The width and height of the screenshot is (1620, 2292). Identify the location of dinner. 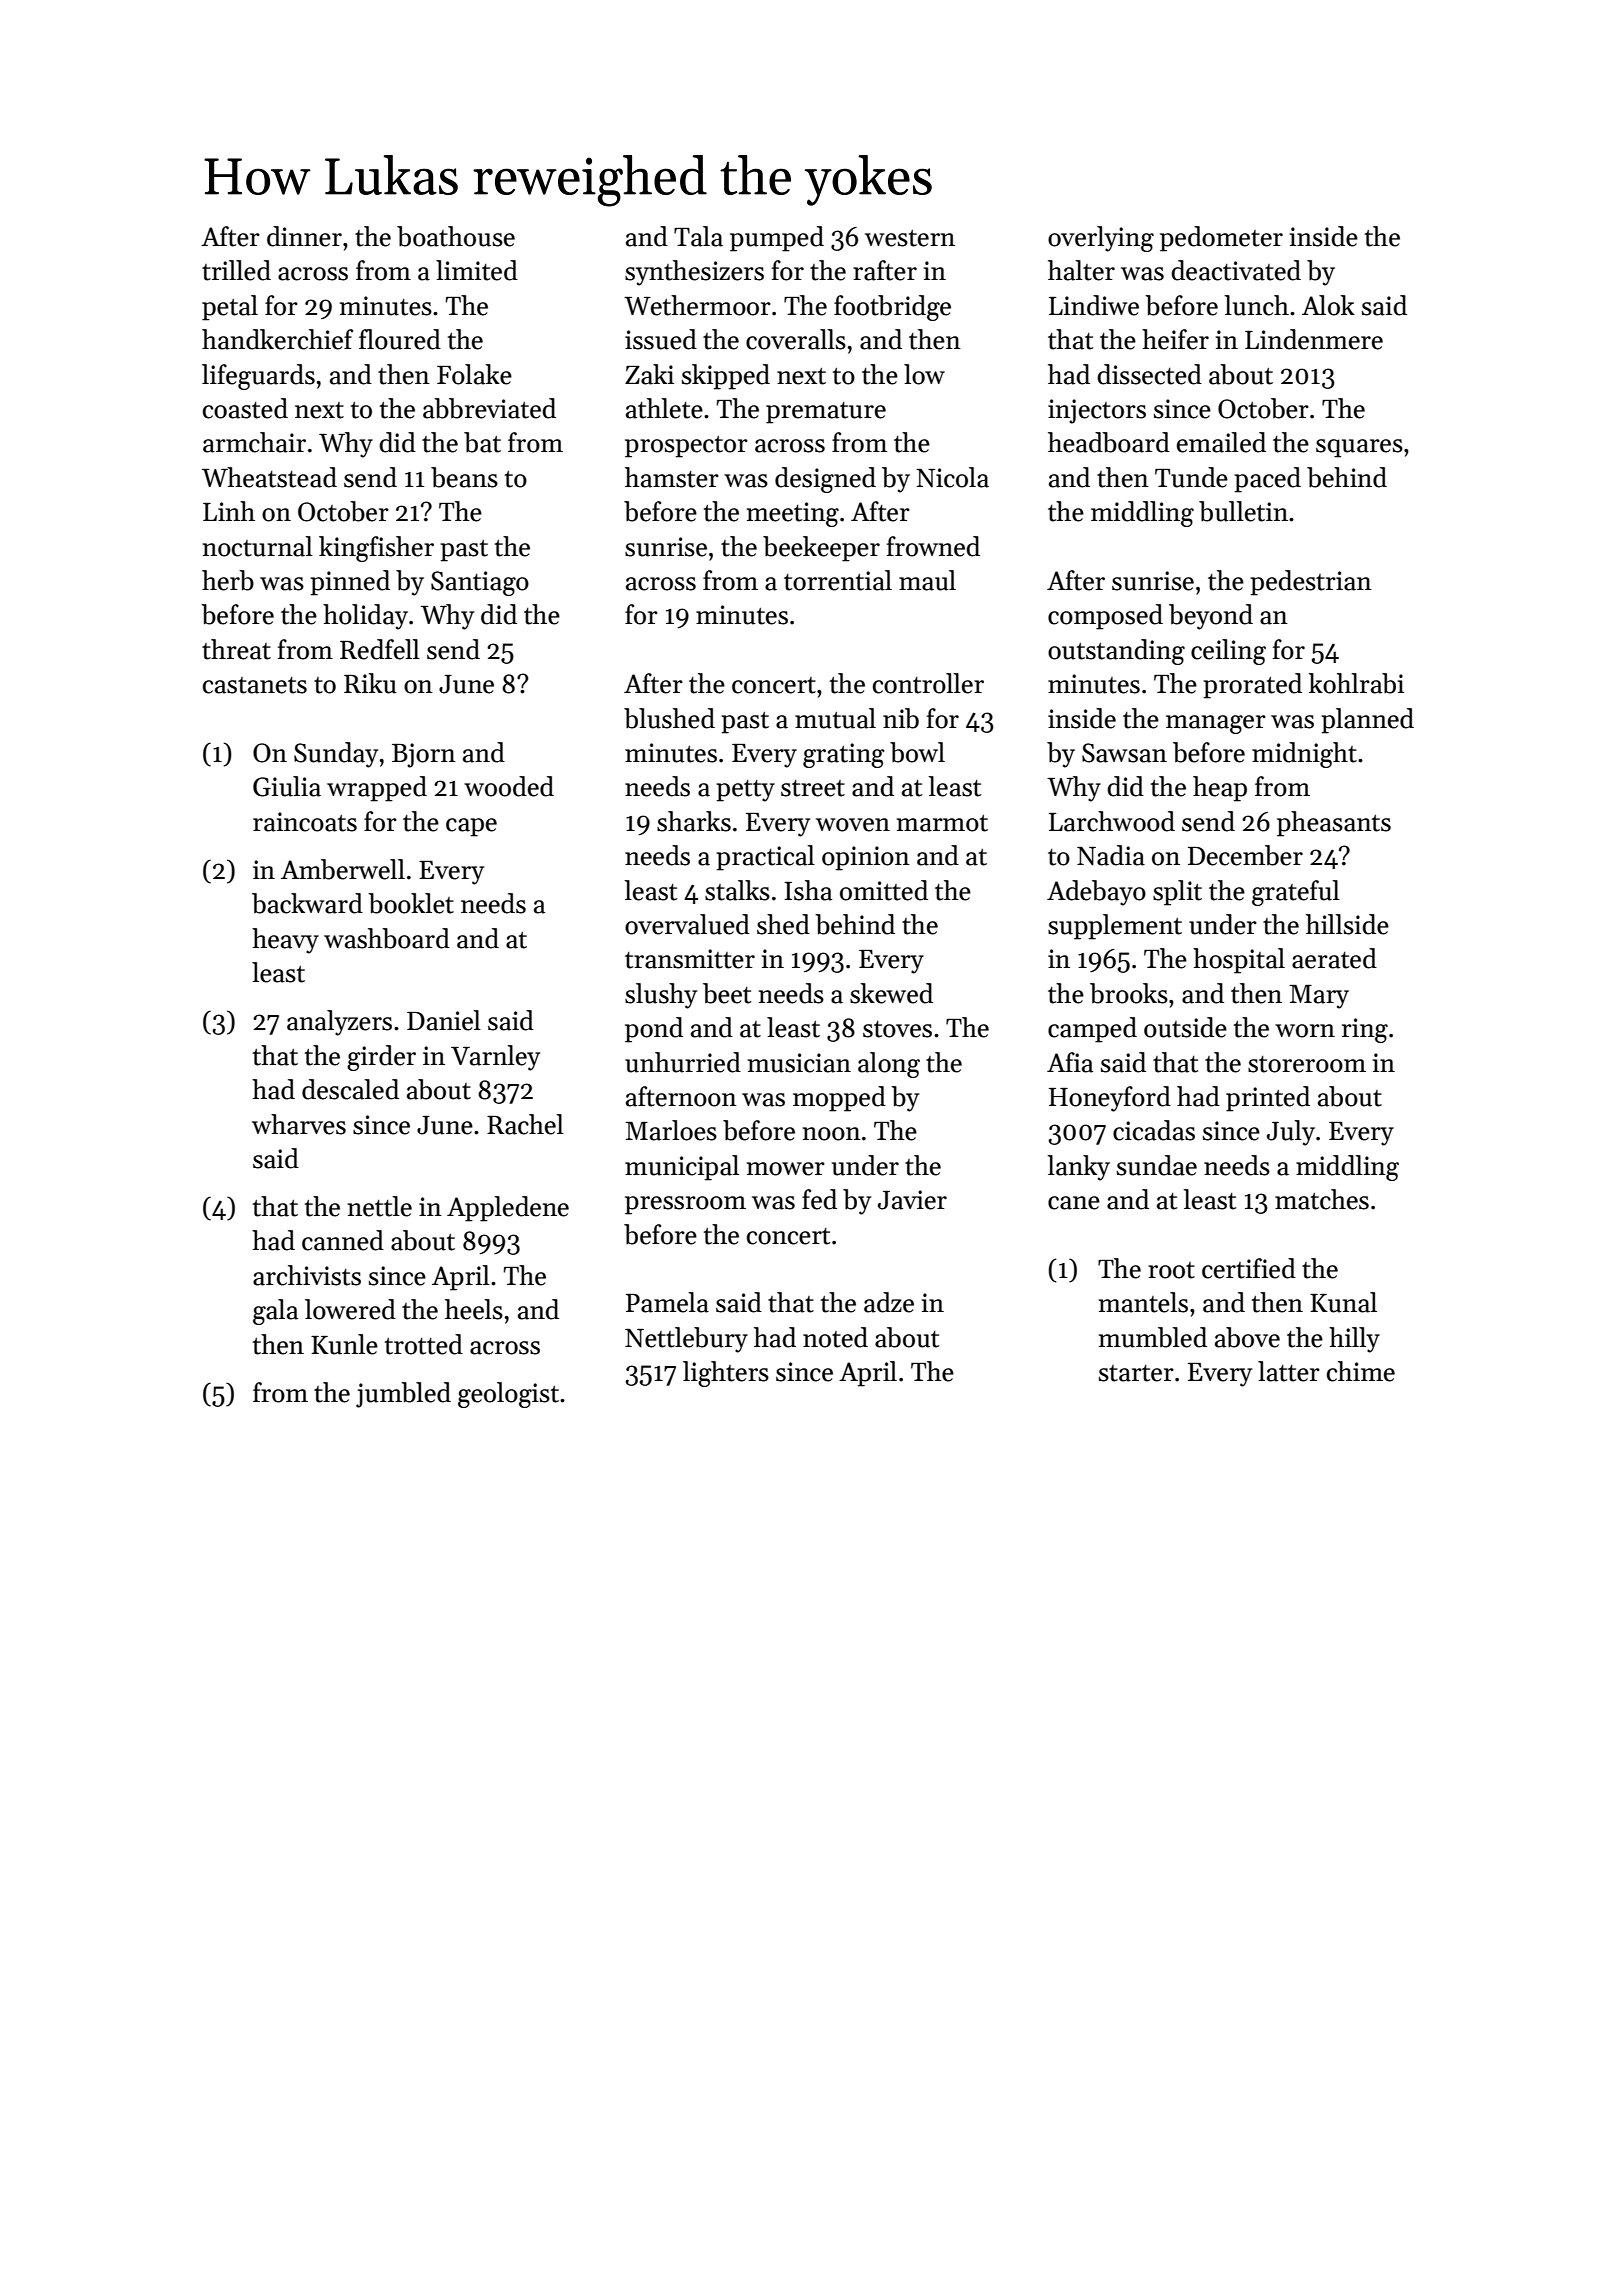
(304, 236).
